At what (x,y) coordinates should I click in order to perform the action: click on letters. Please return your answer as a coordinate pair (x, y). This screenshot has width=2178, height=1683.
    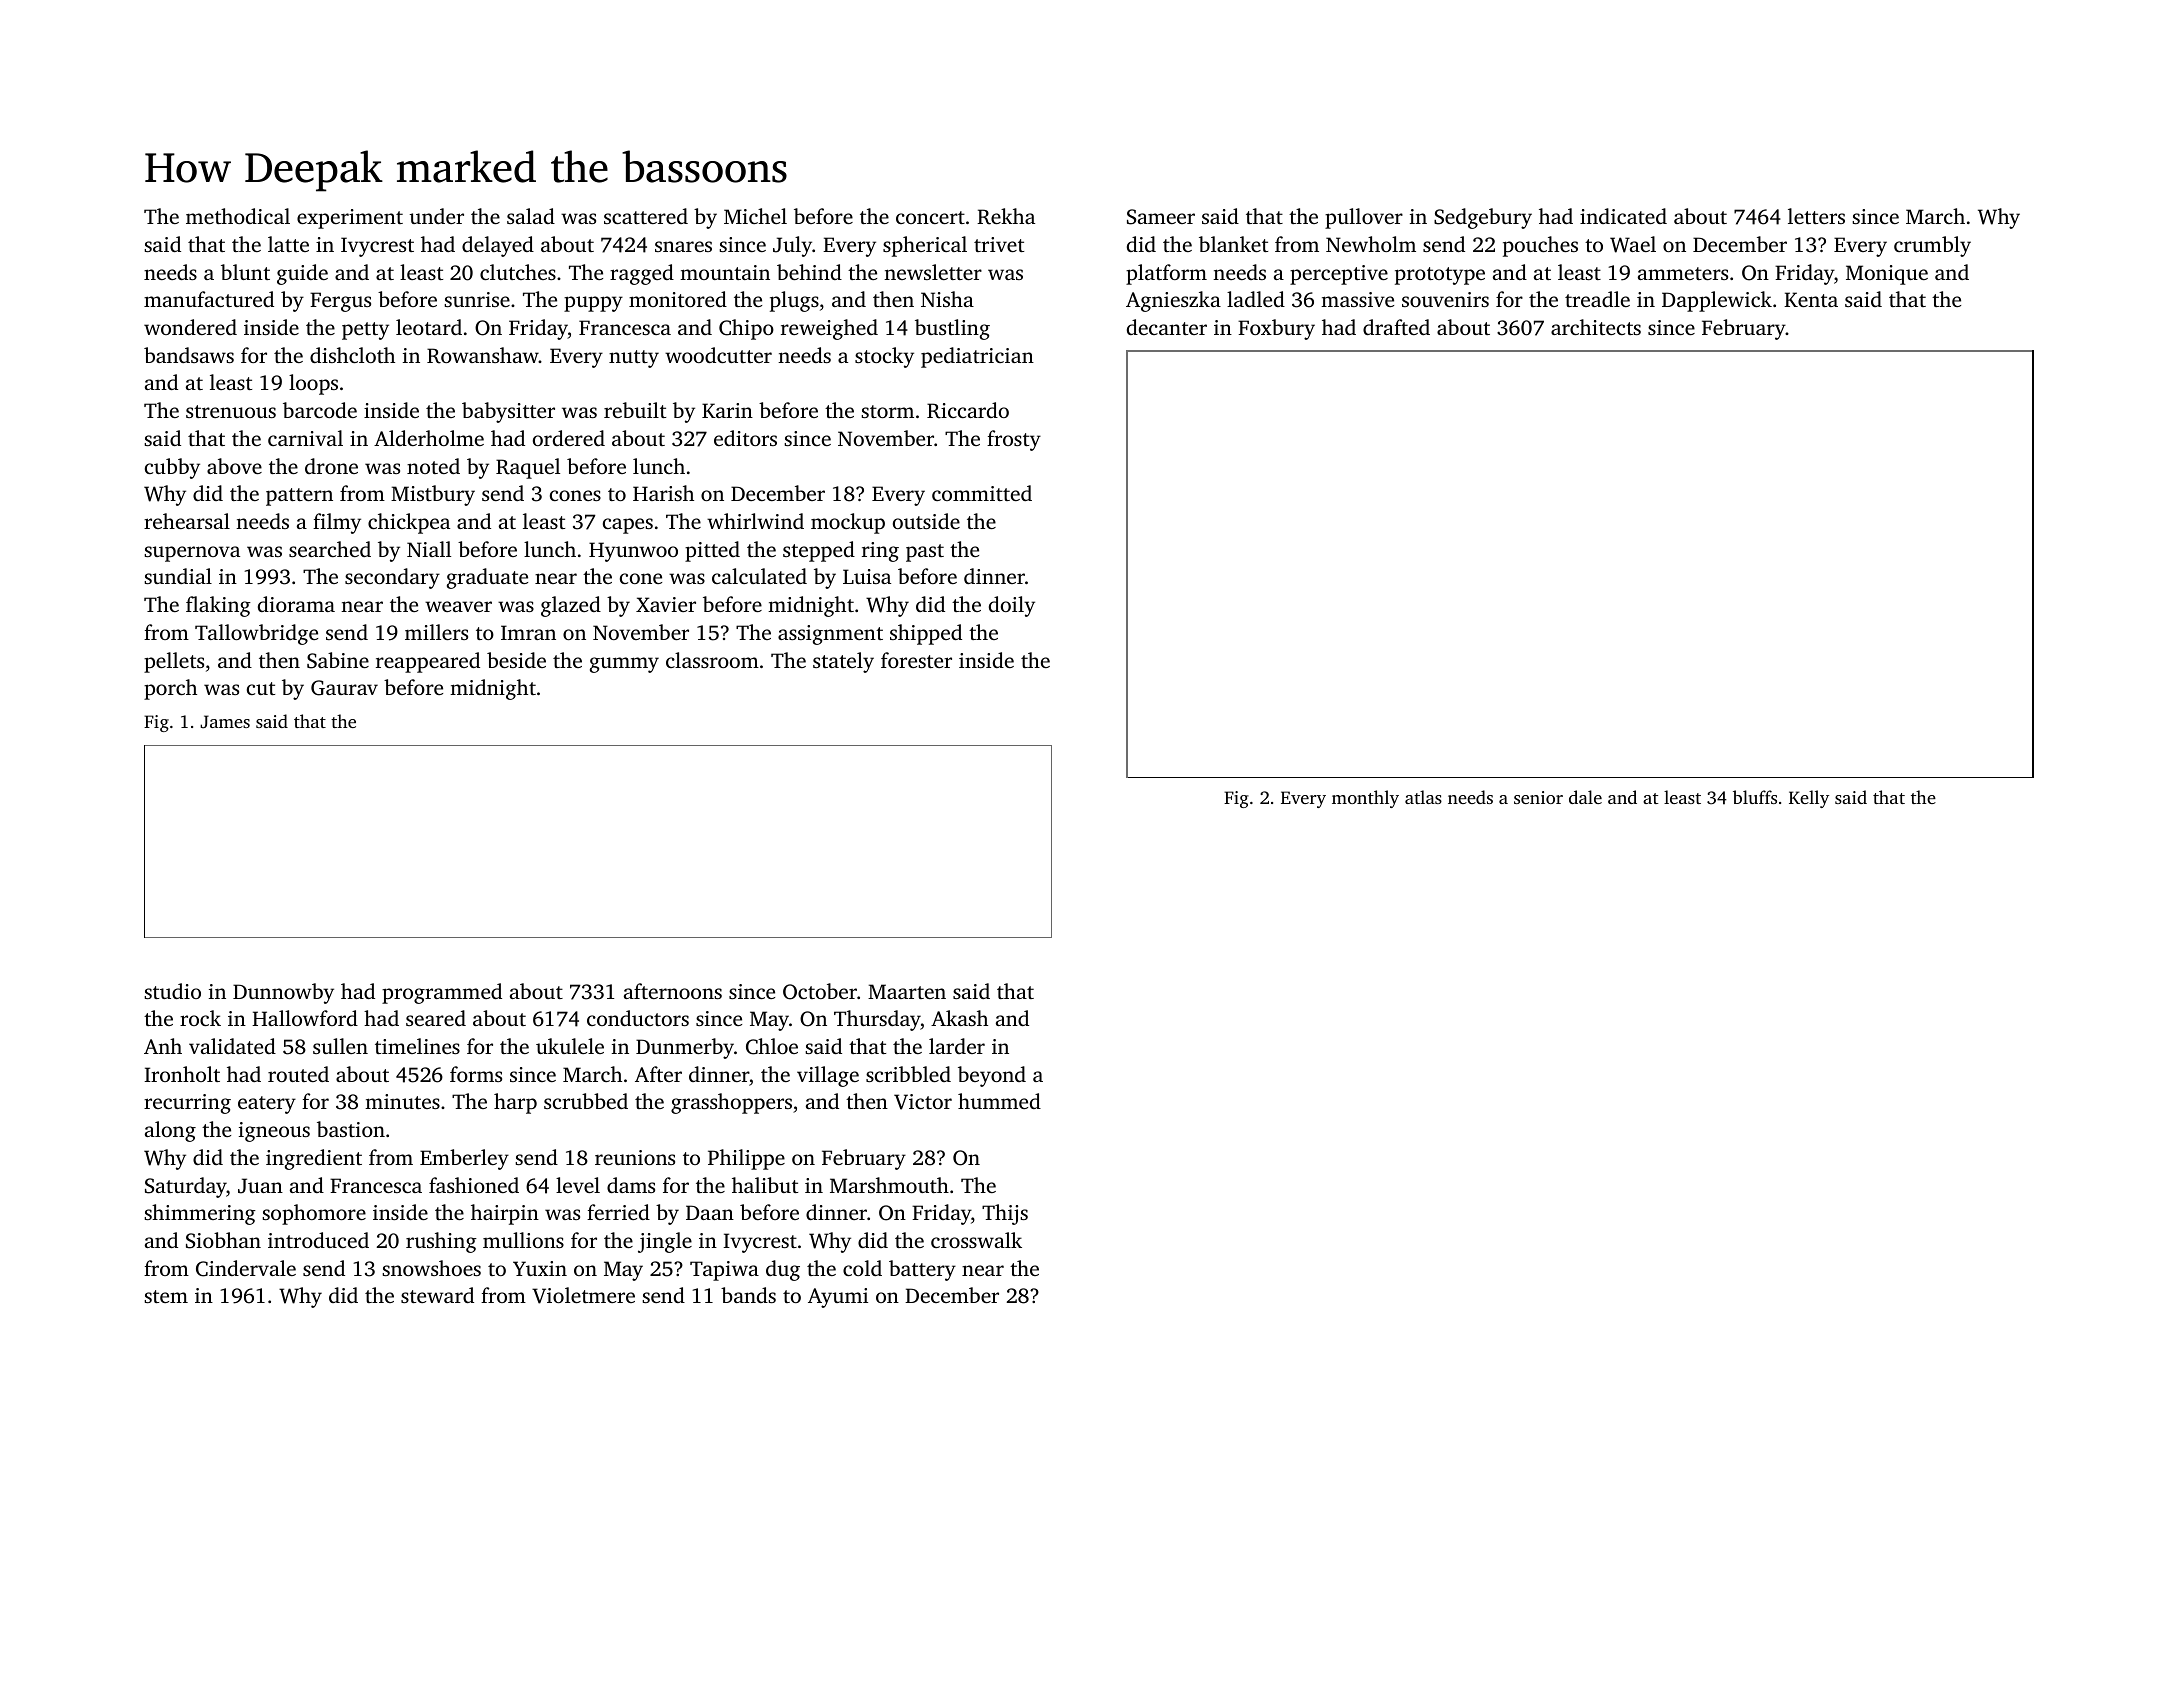
    Looking at the image, I should click on (1816, 216).
